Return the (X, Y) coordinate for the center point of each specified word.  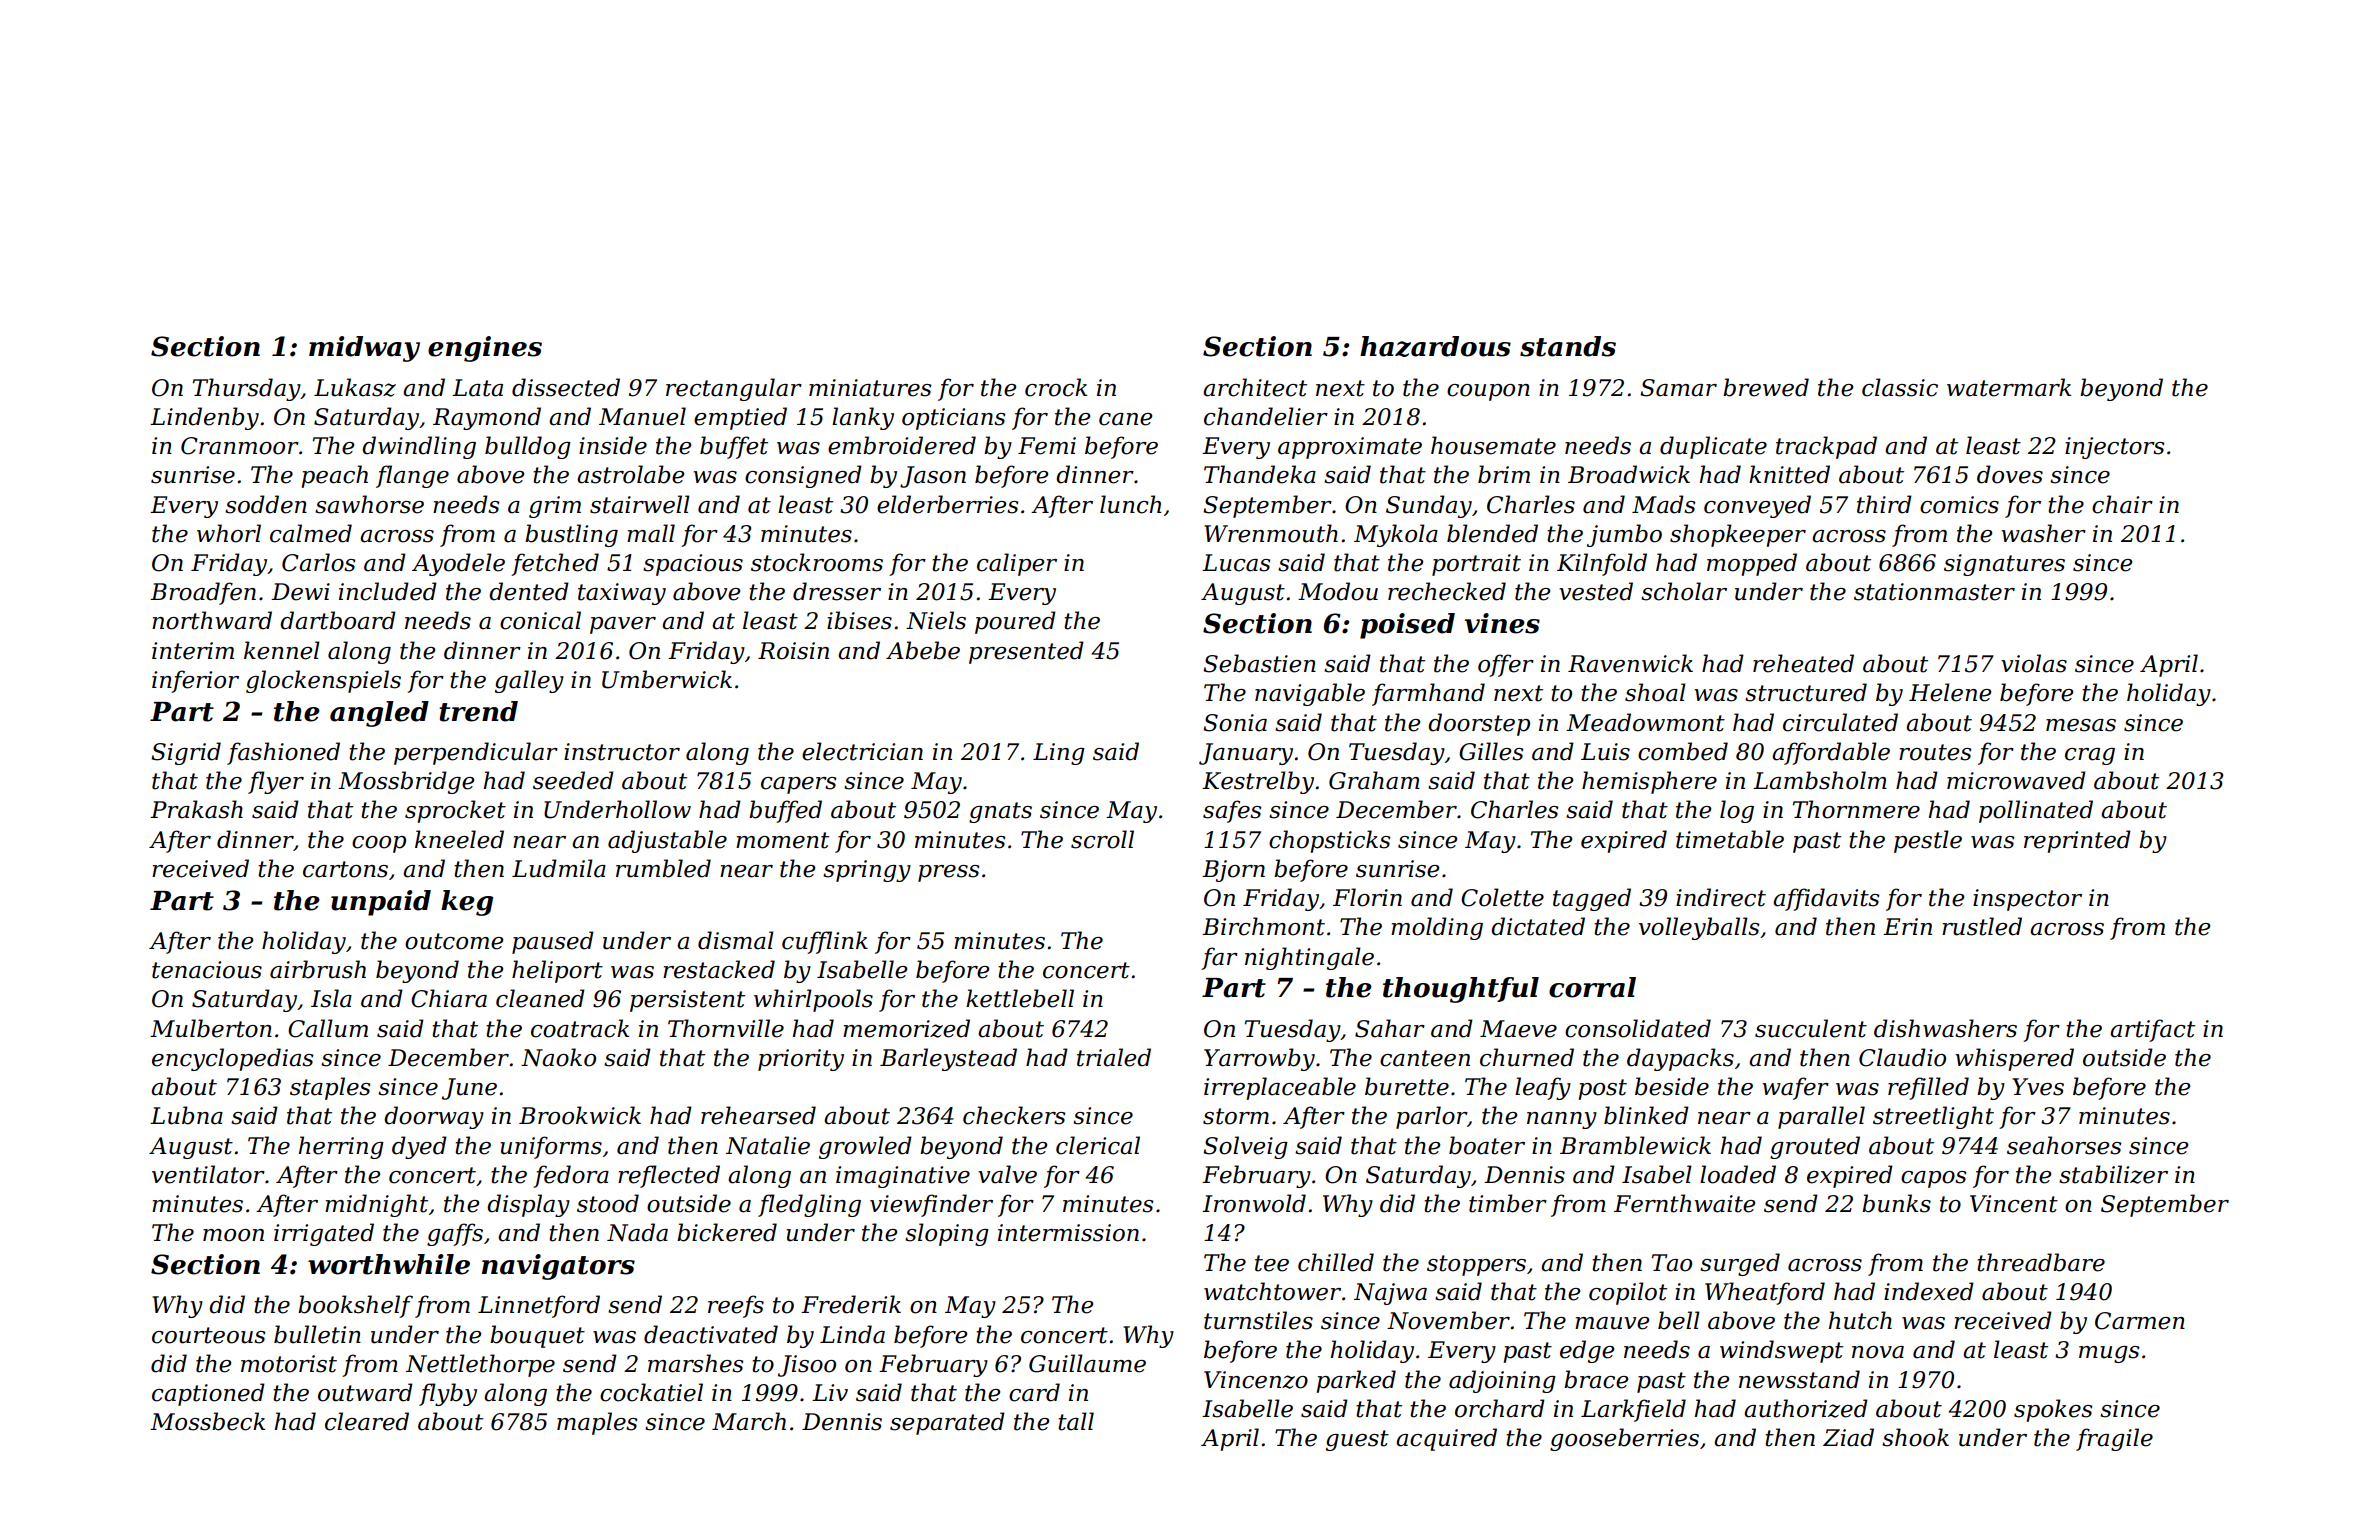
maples (597, 1423)
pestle (1928, 841)
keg (467, 903)
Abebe (923, 650)
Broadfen (203, 593)
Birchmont (1263, 926)
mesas (2081, 725)
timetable (1730, 839)
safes (1232, 811)
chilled (1336, 1262)
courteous (208, 1335)
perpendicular (476, 753)
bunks (1896, 1203)
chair (2122, 504)
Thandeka (1260, 474)
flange (412, 476)
